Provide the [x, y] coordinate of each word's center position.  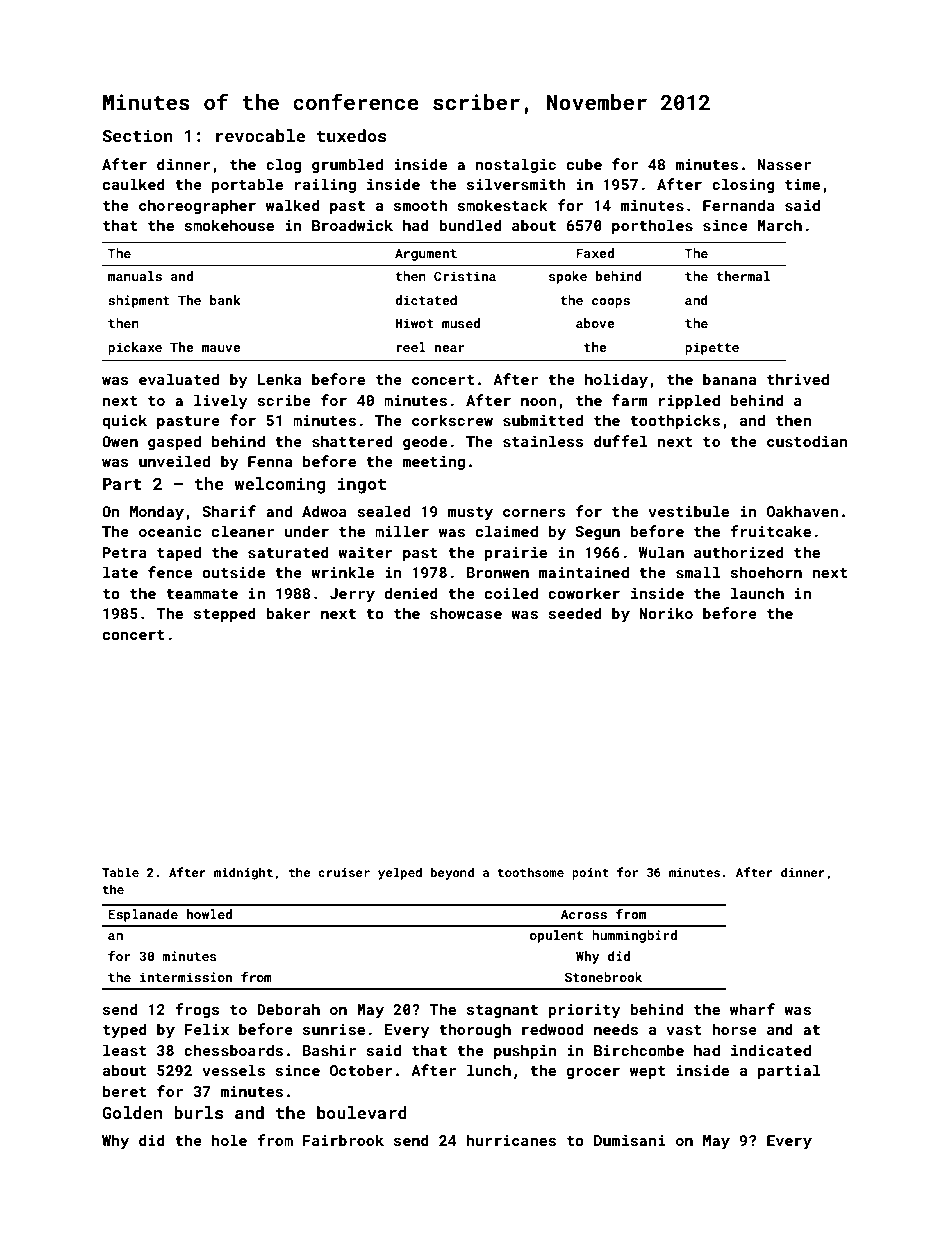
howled [209, 914]
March [780, 225]
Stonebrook [603, 977]
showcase [466, 613]
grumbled [347, 165]
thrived [798, 379]
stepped [225, 614]
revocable [260, 135]
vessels [233, 1070]
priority [584, 1011]
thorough [475, 1030]
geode [425, 442]
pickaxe [135, 348]
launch [757, 593]
